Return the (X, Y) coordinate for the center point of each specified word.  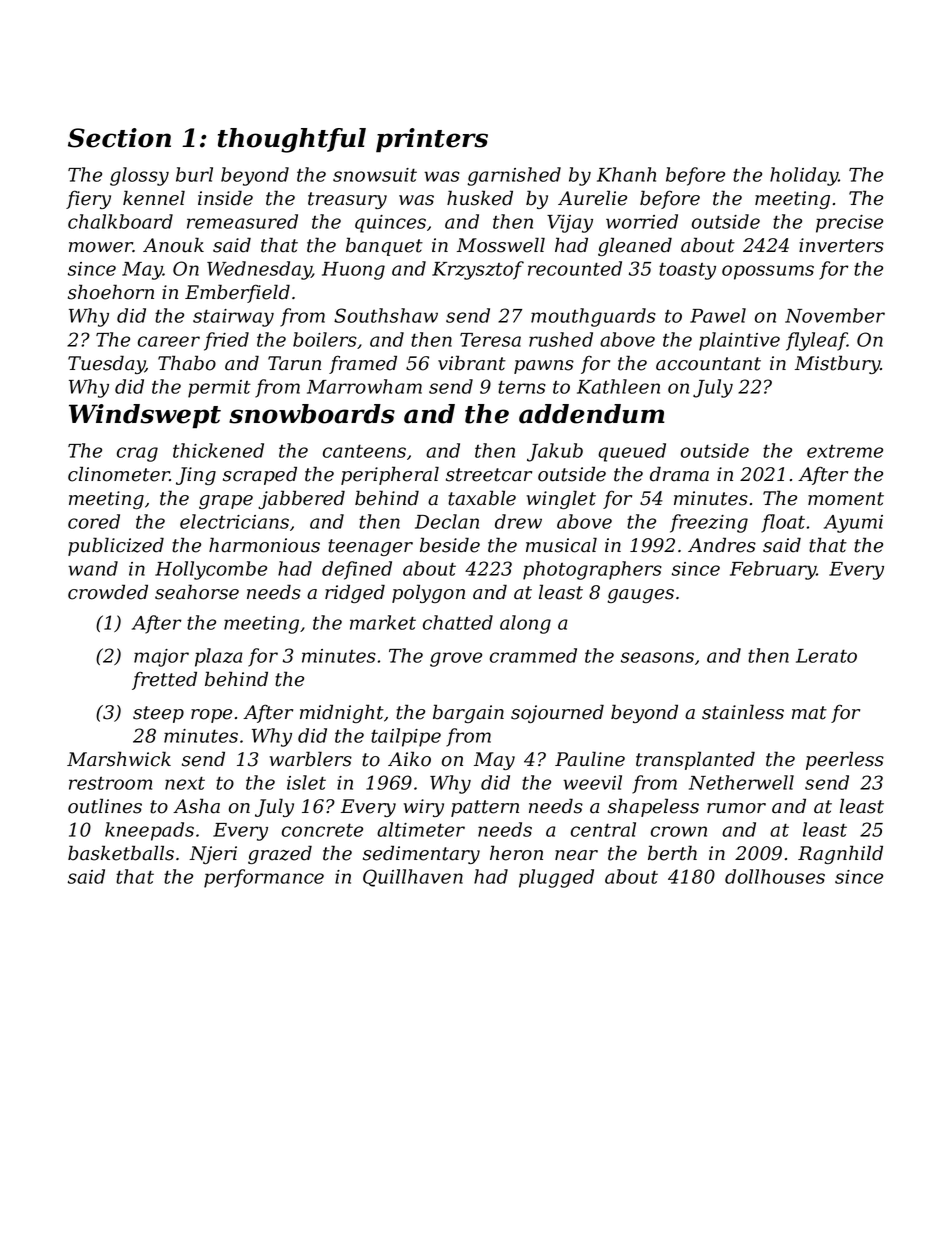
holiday (804, 176)
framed (363, 364)
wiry (424, 808)
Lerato (826, 656)
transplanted (695, 760)
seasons (657, 657)
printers (432, 140)
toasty (687, 271)
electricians (234, 521)
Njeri (213, 855)
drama (679, 474)
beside (450, 545)
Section (119, 138)
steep (158, 714)
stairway (233, 318)
